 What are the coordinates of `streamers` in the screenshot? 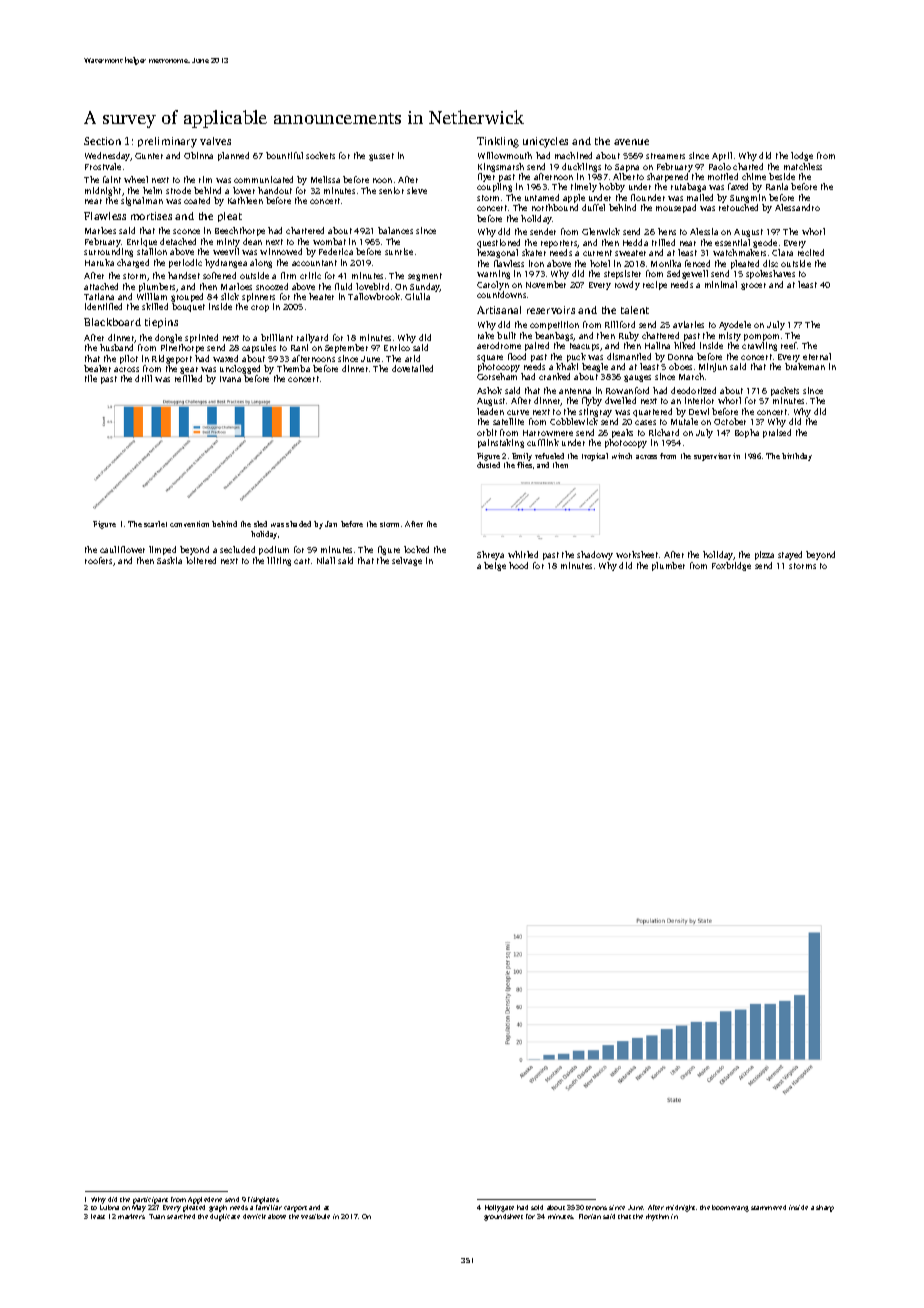 It's located at (665, 156).
